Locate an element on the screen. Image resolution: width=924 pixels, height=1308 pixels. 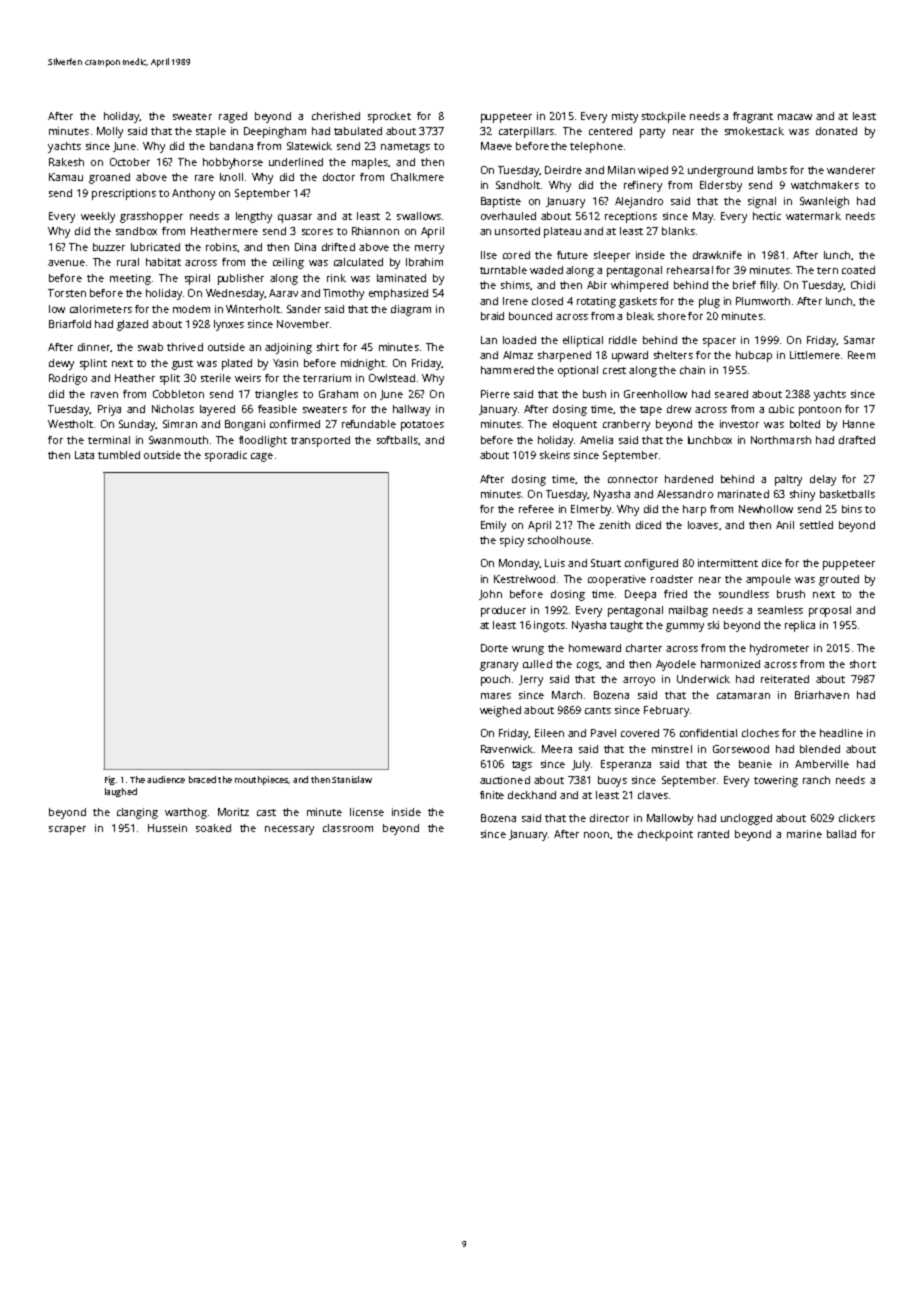
habitat is located at coordinates (163, 262).
